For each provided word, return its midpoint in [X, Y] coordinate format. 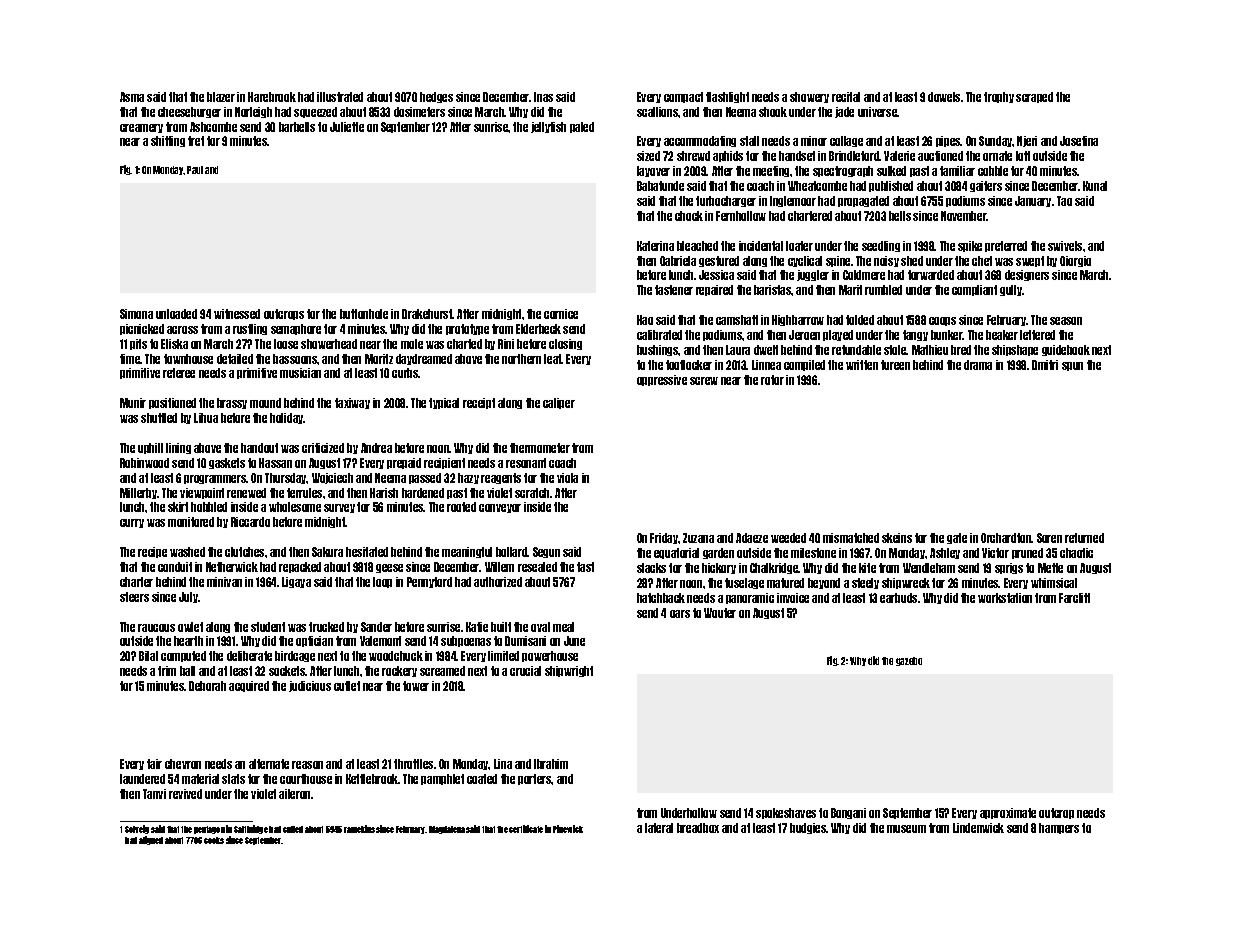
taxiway [352, 403]
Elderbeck [538, 329]
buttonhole [364, 314]
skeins [897, 538]
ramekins [359, 829]
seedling [881, 246]
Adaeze [752, 538]
